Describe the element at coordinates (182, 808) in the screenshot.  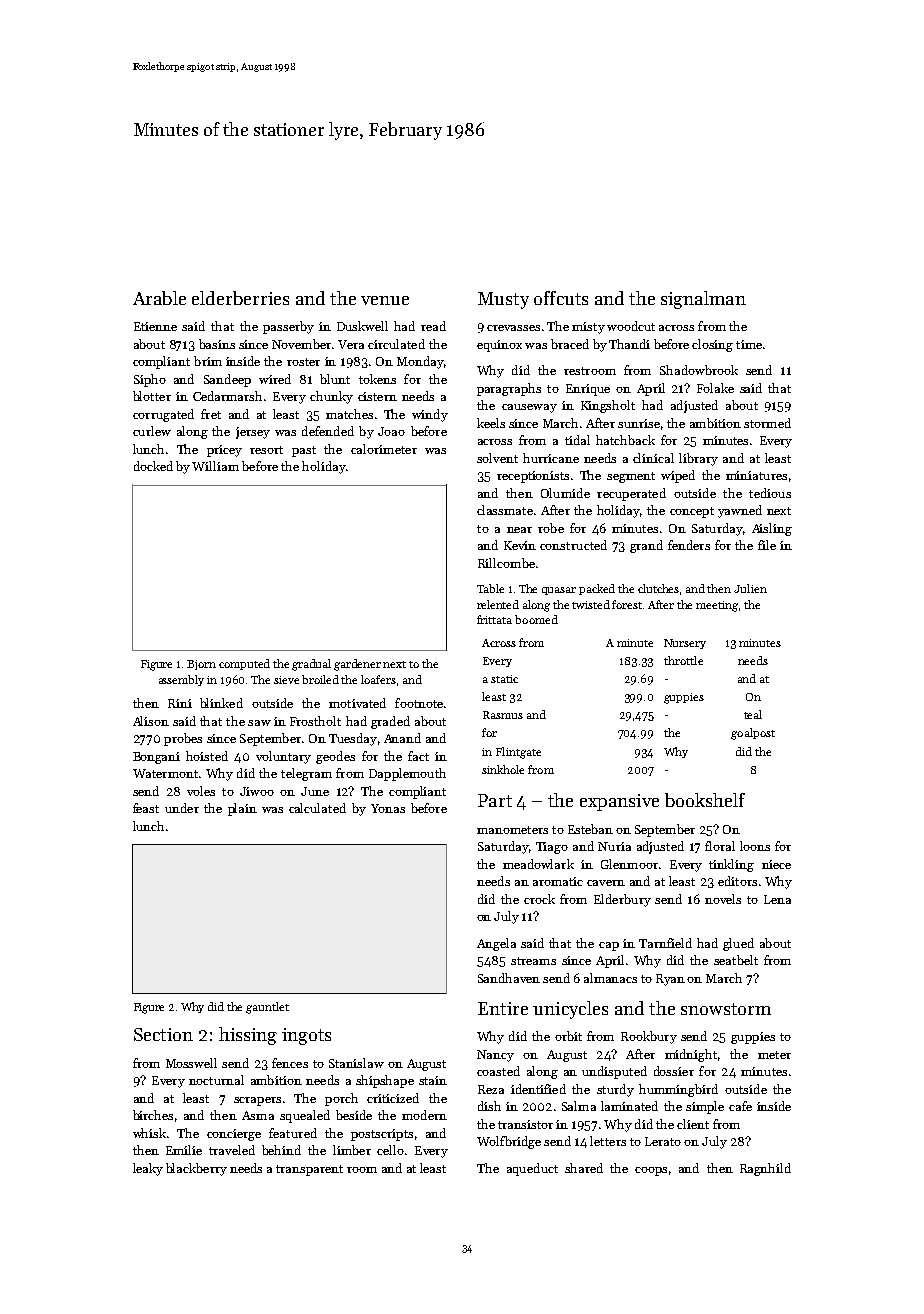
I see `under` at that location.
